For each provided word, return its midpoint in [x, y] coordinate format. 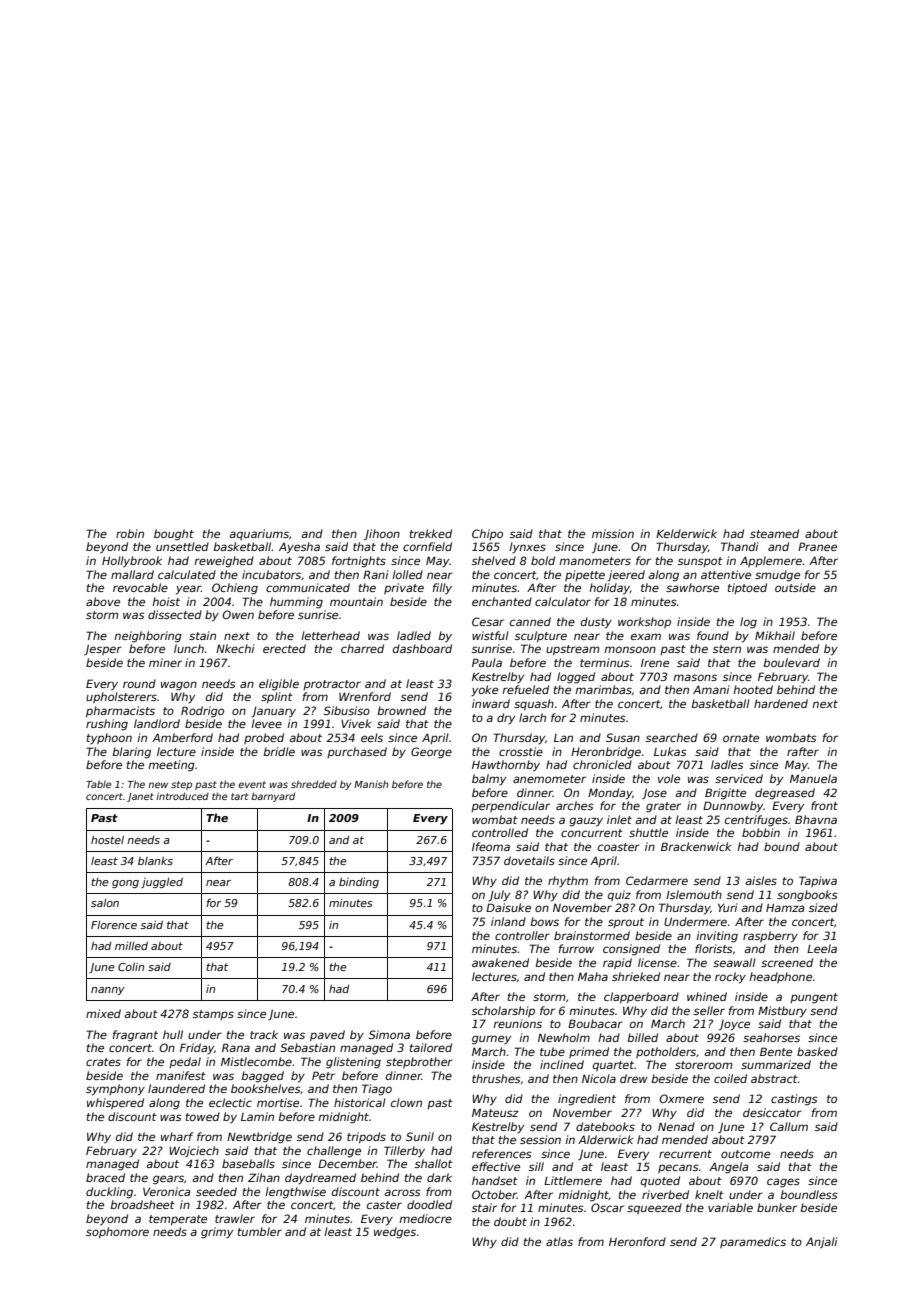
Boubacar [595, 1023]
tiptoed [747, 588]
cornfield [427, 546]
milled [131, 946]
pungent [814, 998]
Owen [238, 614]
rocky [730, 978]
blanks [155, 861]
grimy [217, 1233]
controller [522, 935]
